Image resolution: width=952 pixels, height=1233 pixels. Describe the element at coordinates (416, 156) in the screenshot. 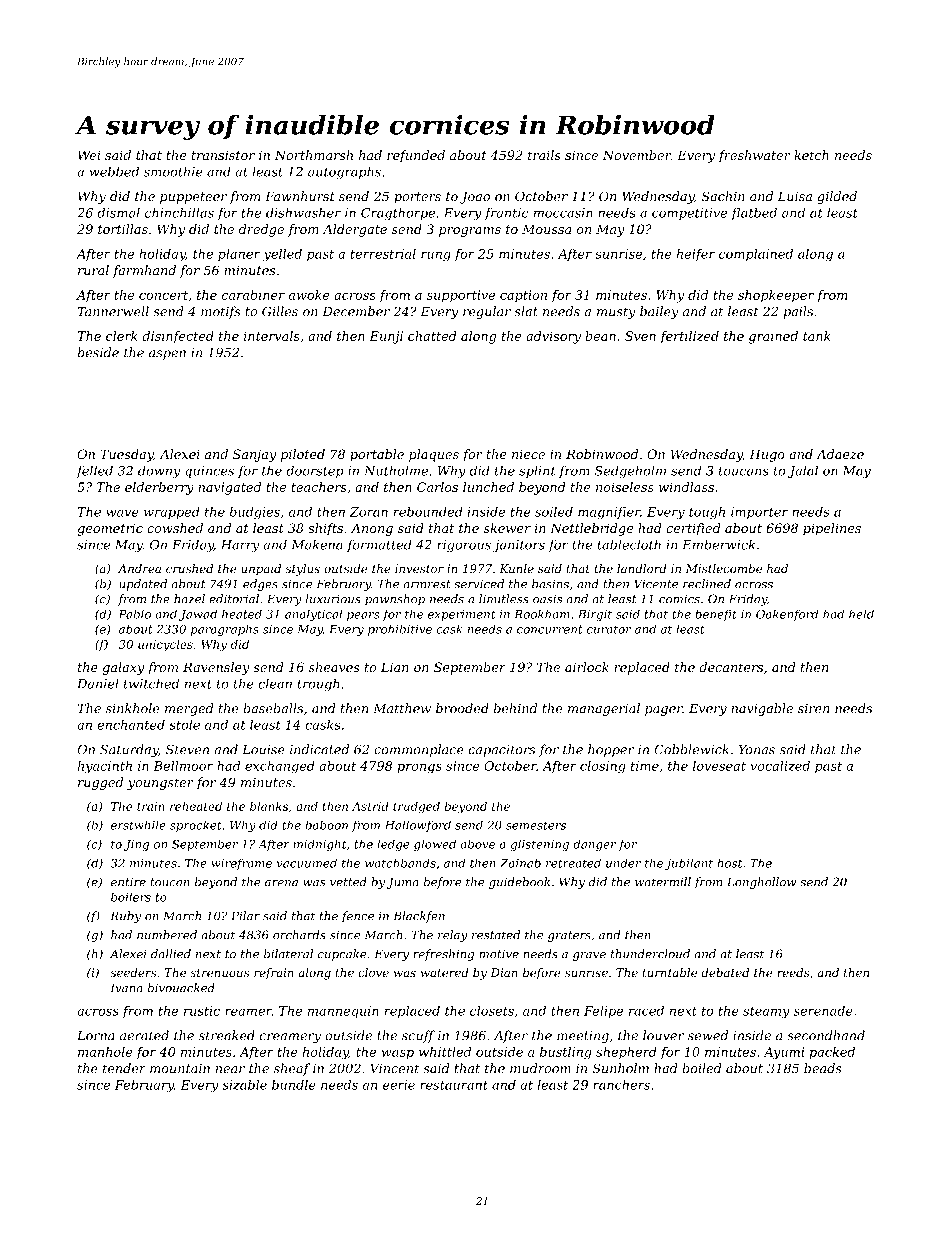

I see `refunded` at that location.
